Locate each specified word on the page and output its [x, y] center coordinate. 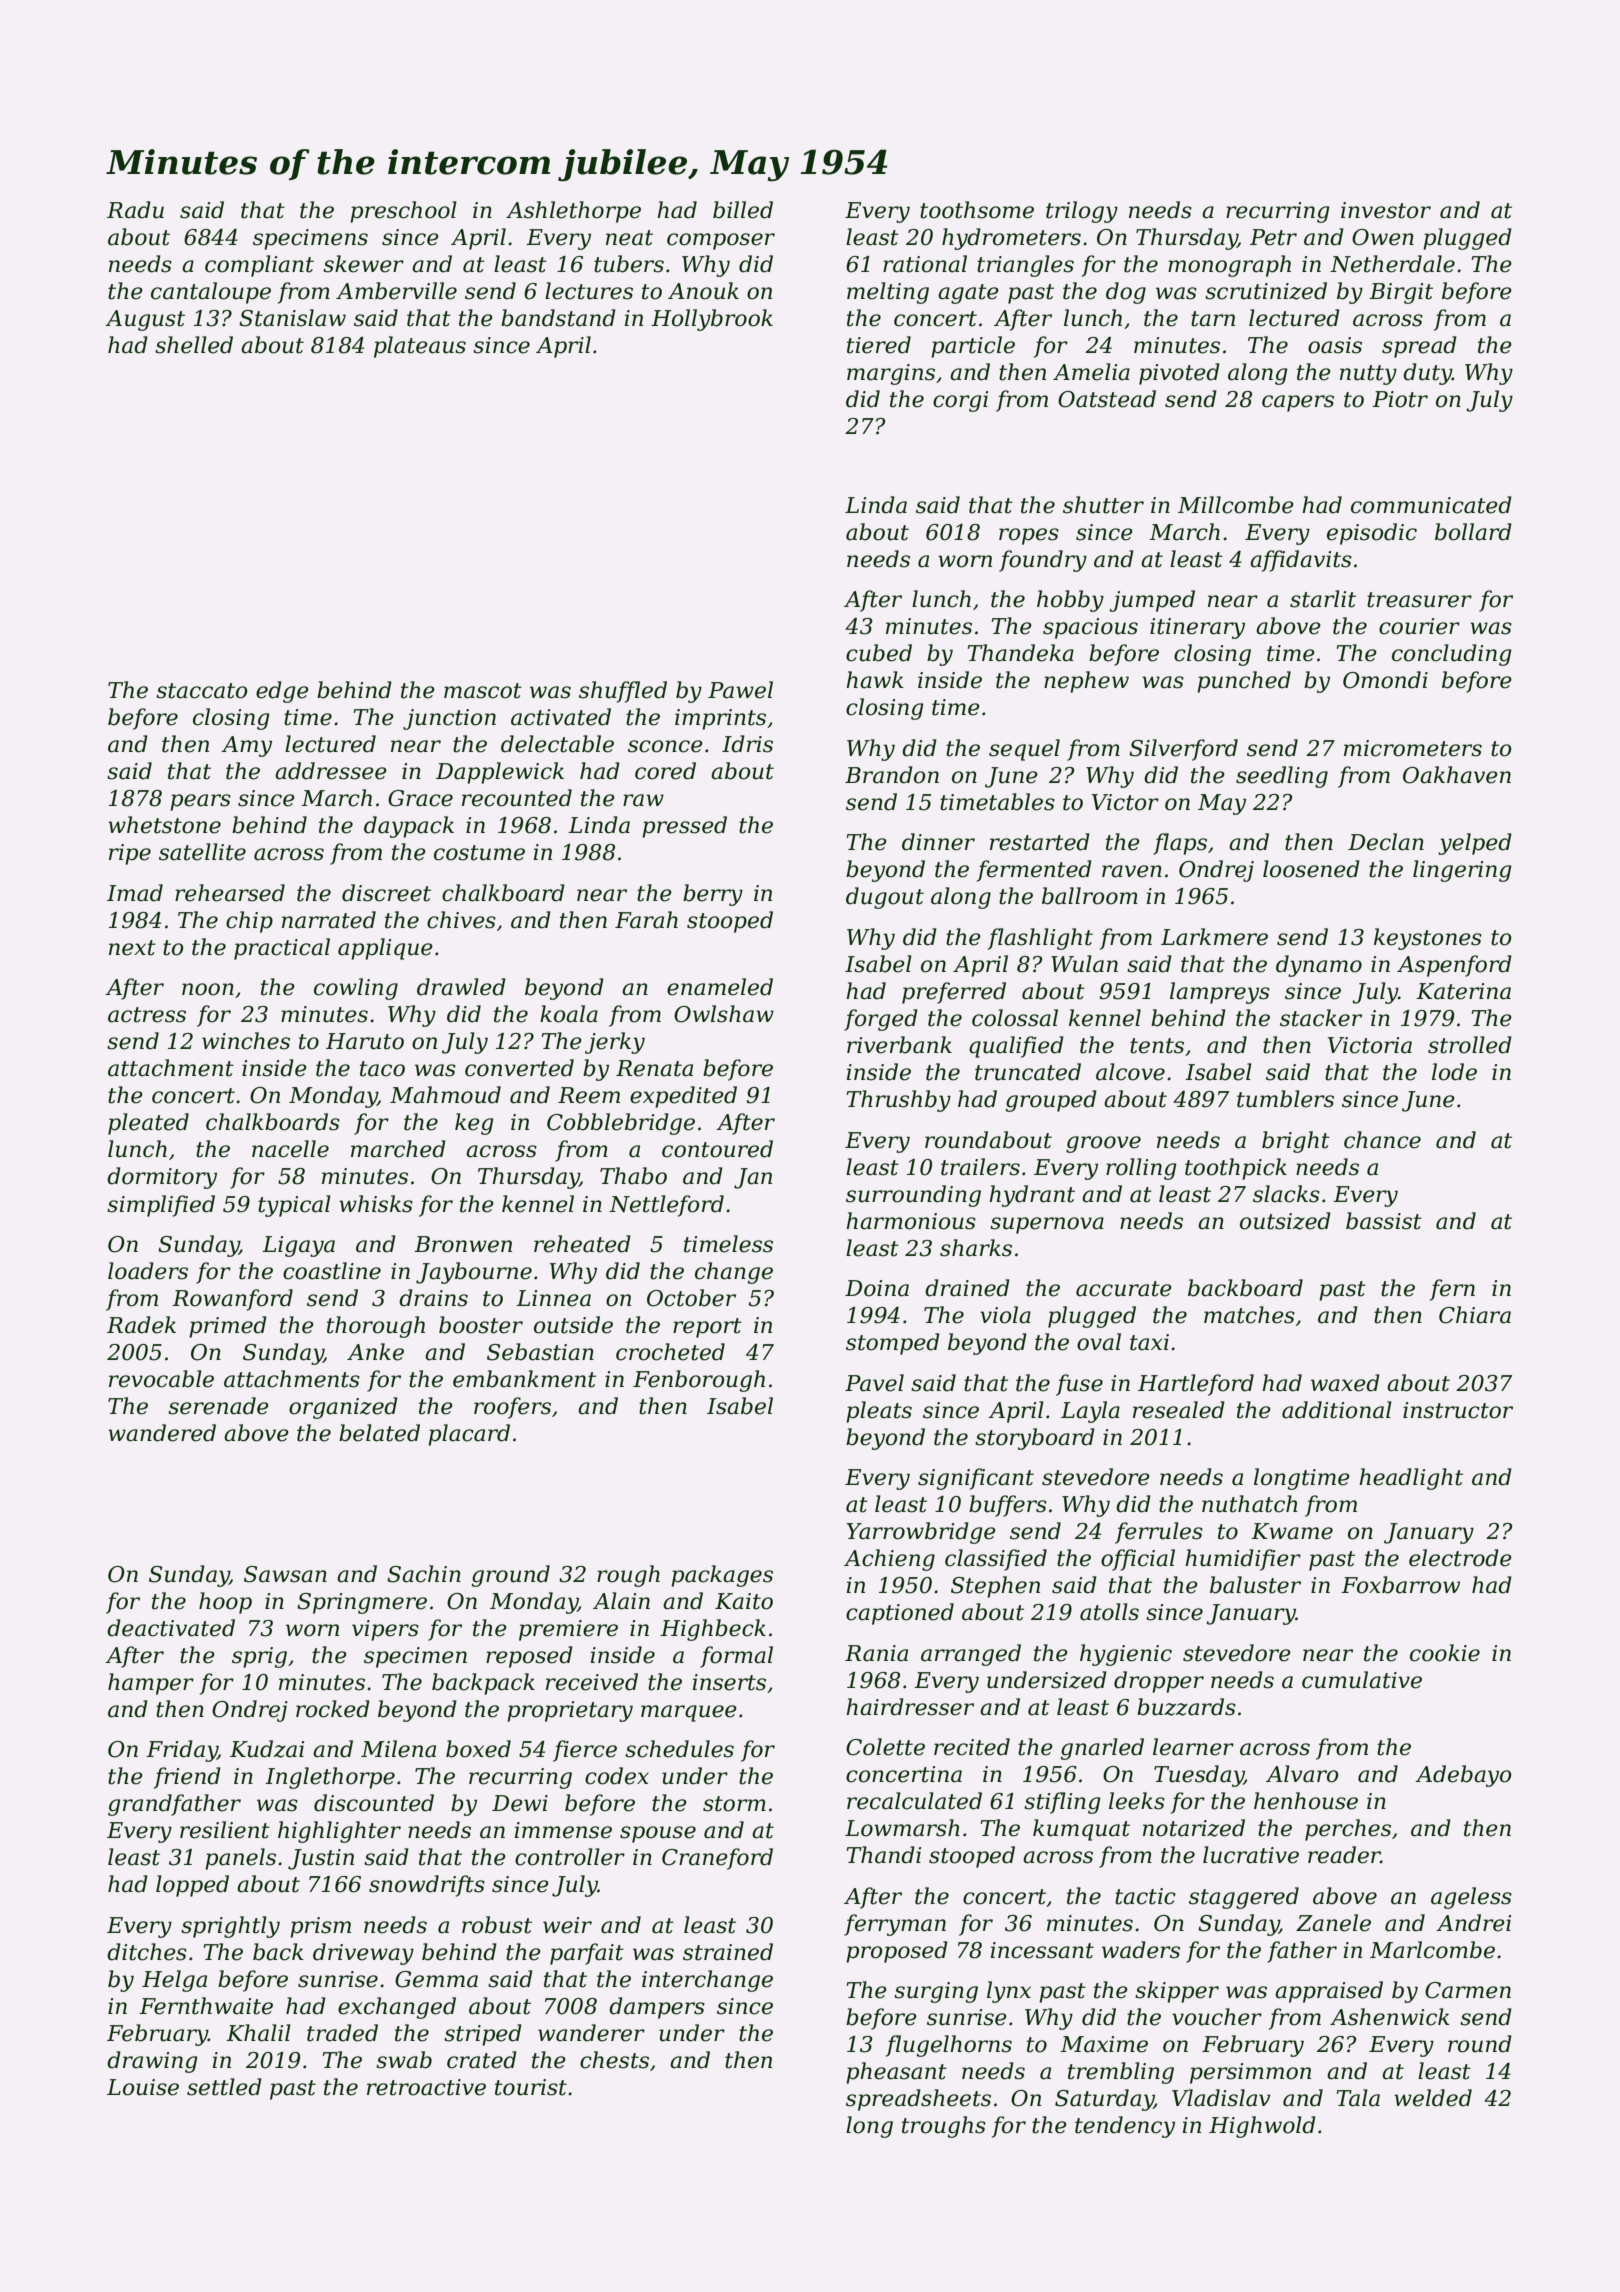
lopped [192, 1886]
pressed [684, 827]
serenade [218, 1406]
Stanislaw [292, 318]
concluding [1452, 655]
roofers [512, 1408]
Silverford [1183, 750]
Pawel [740, 690]
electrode [1460, 1558]
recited [972, 1747]
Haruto [365, 1041]
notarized [1194, 1828]
